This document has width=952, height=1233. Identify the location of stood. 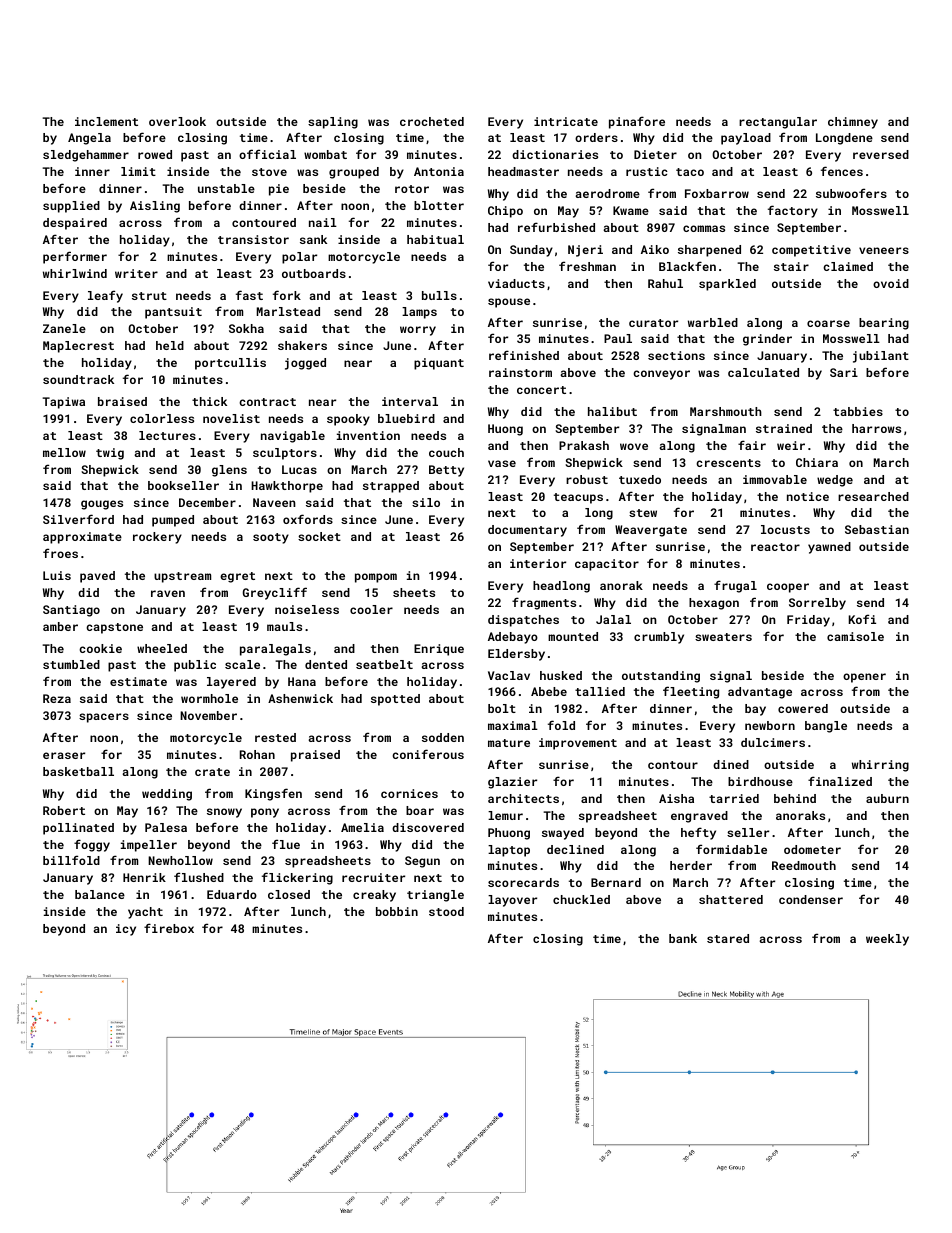
(446, 911).
